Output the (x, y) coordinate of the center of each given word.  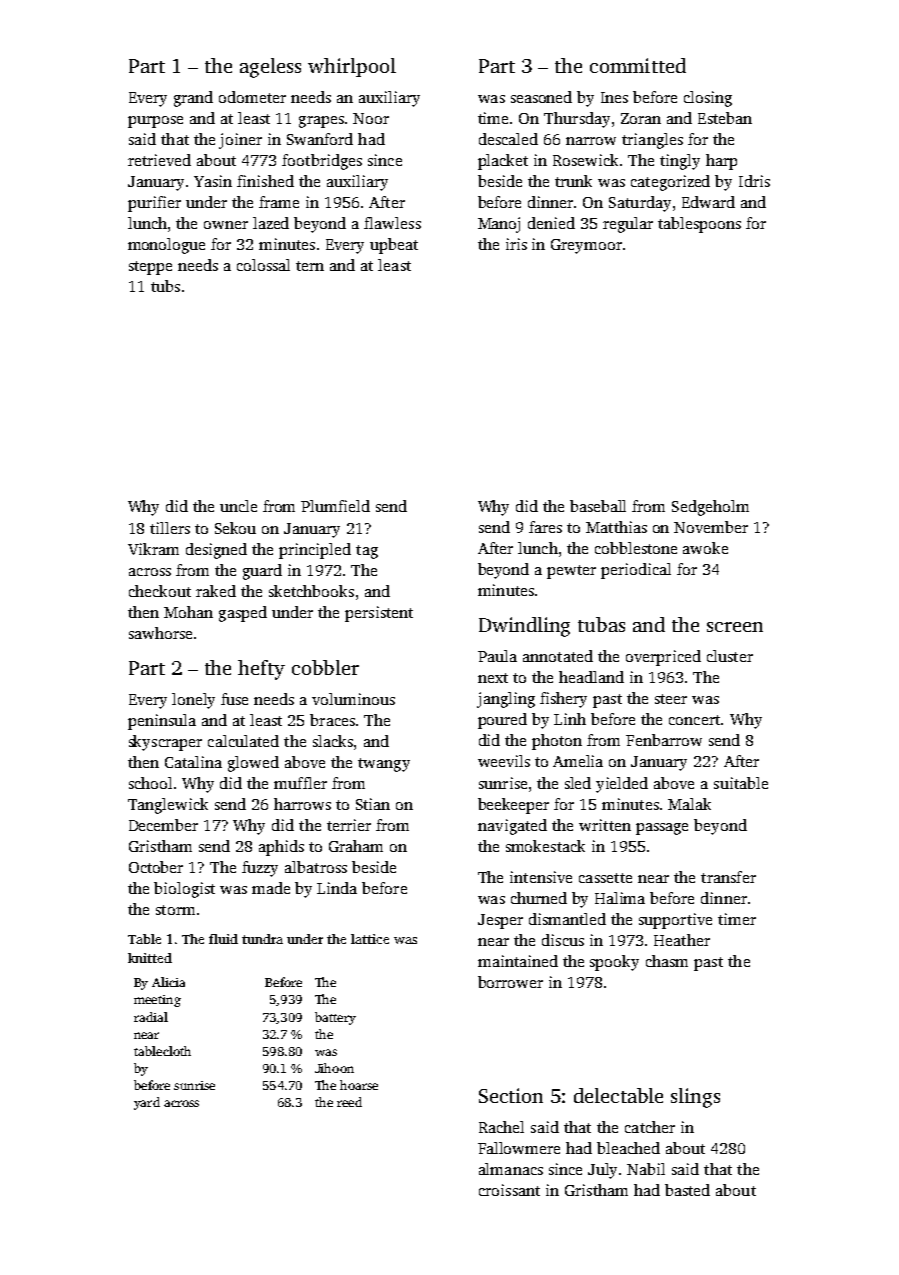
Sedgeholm (710, 508)
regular (628, 225)
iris (516, 244)
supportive (675, 921)
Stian (373, 804)
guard (262, 572)
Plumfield (335, 506)
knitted (150, 958)
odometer (252, 97)
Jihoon (334, 1068)
